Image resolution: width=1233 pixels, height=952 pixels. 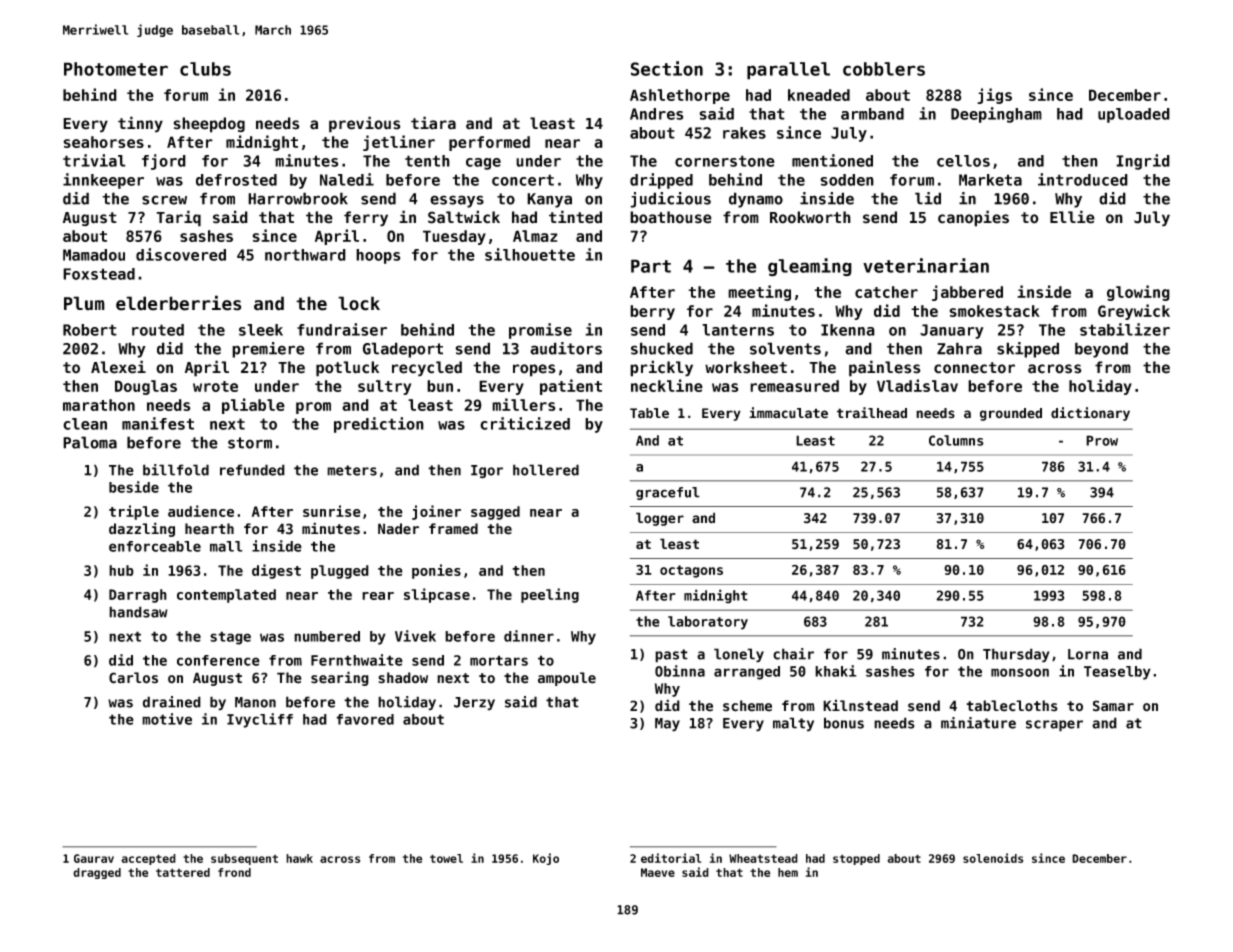 What do you see at coordinates (785, 348) in the screenshot?
I see `solvents` at bounding box center [785, 348].
